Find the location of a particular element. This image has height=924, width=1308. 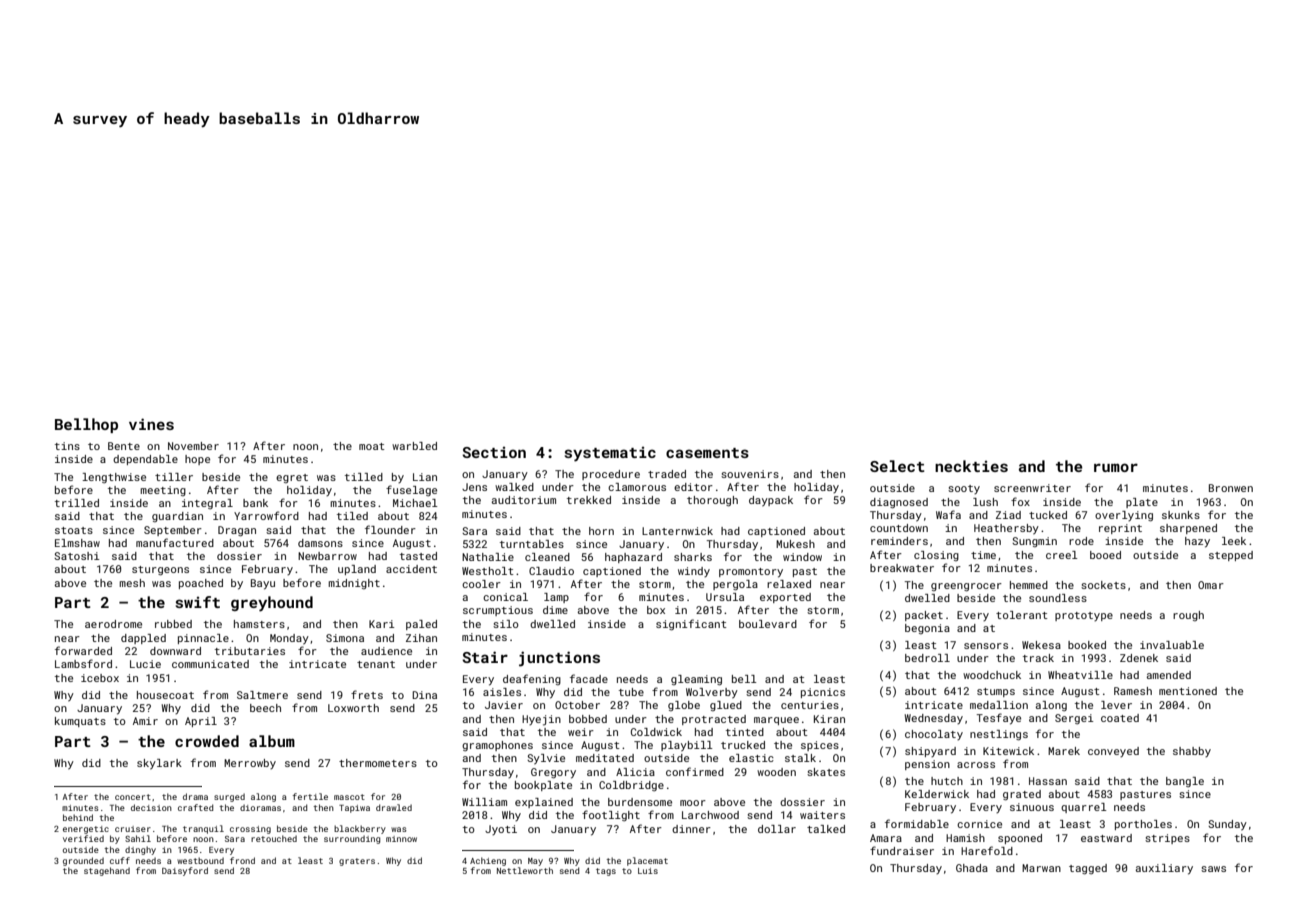

Daisyford is located at coordinates (185, 871).
